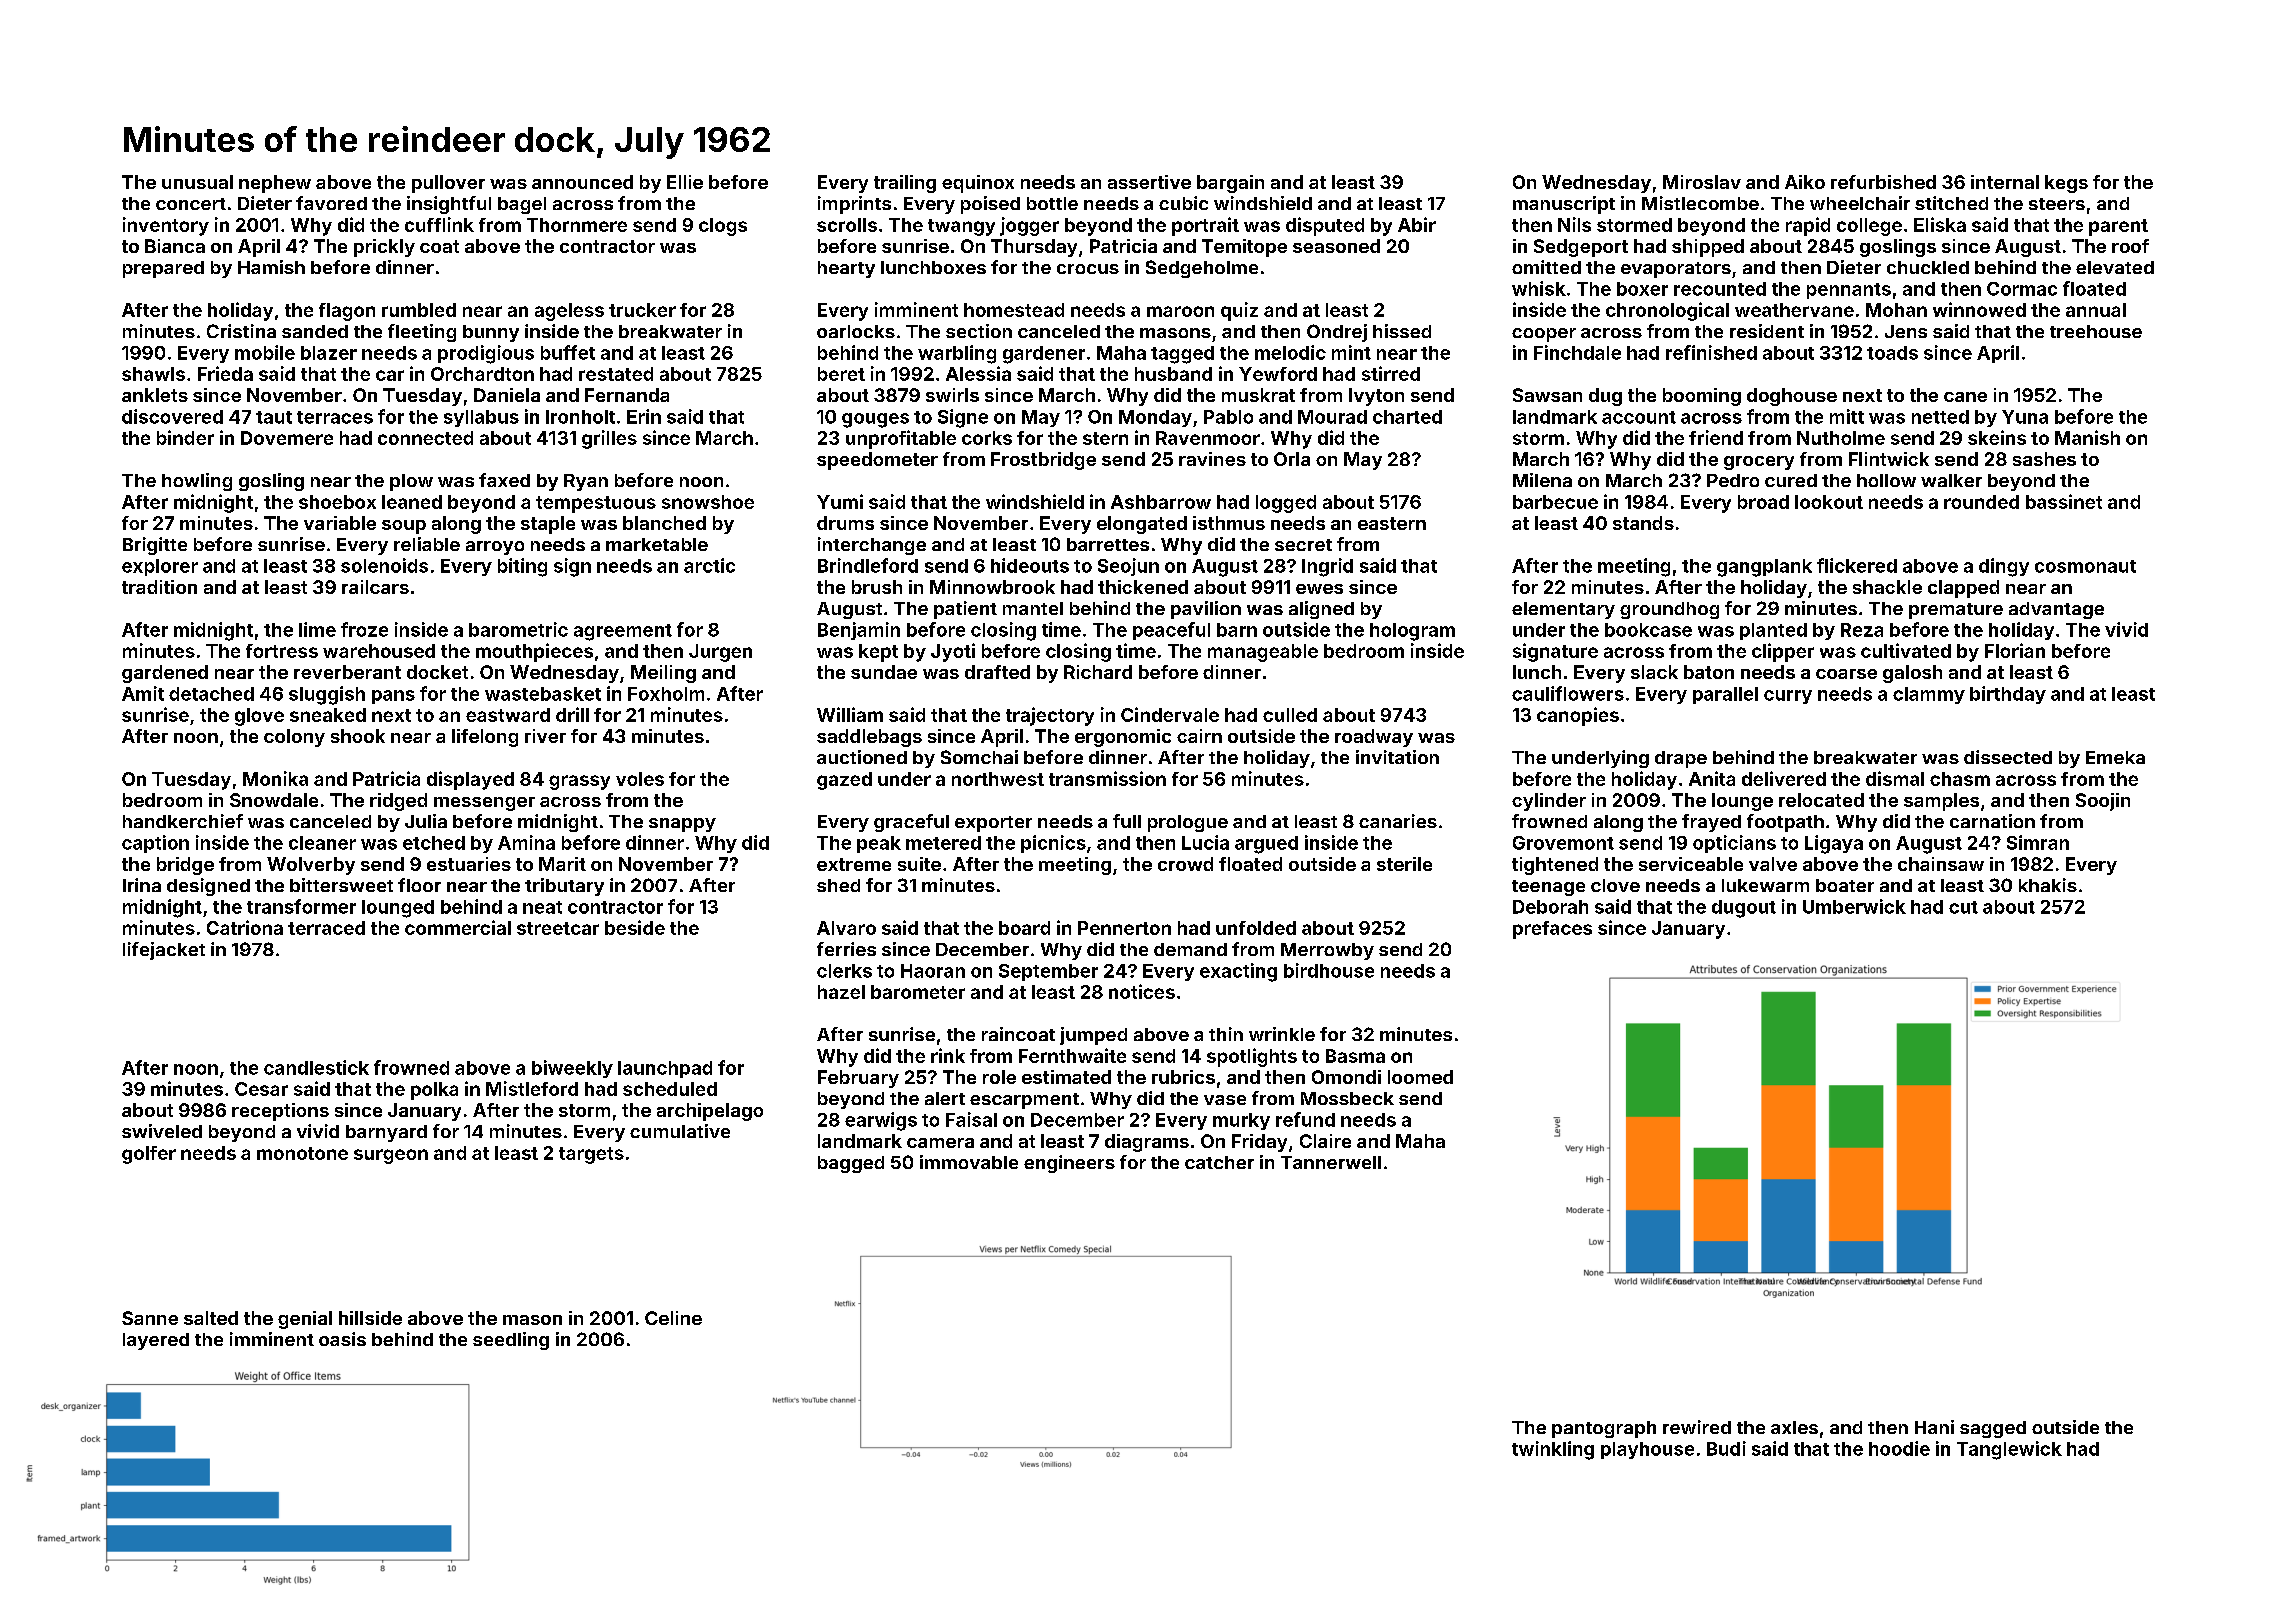 The height and width of the page is (1614, 2282). What do you see at coordinates (918, 992) in the page?
I see `barometer` at bounding box center [918, 992].
